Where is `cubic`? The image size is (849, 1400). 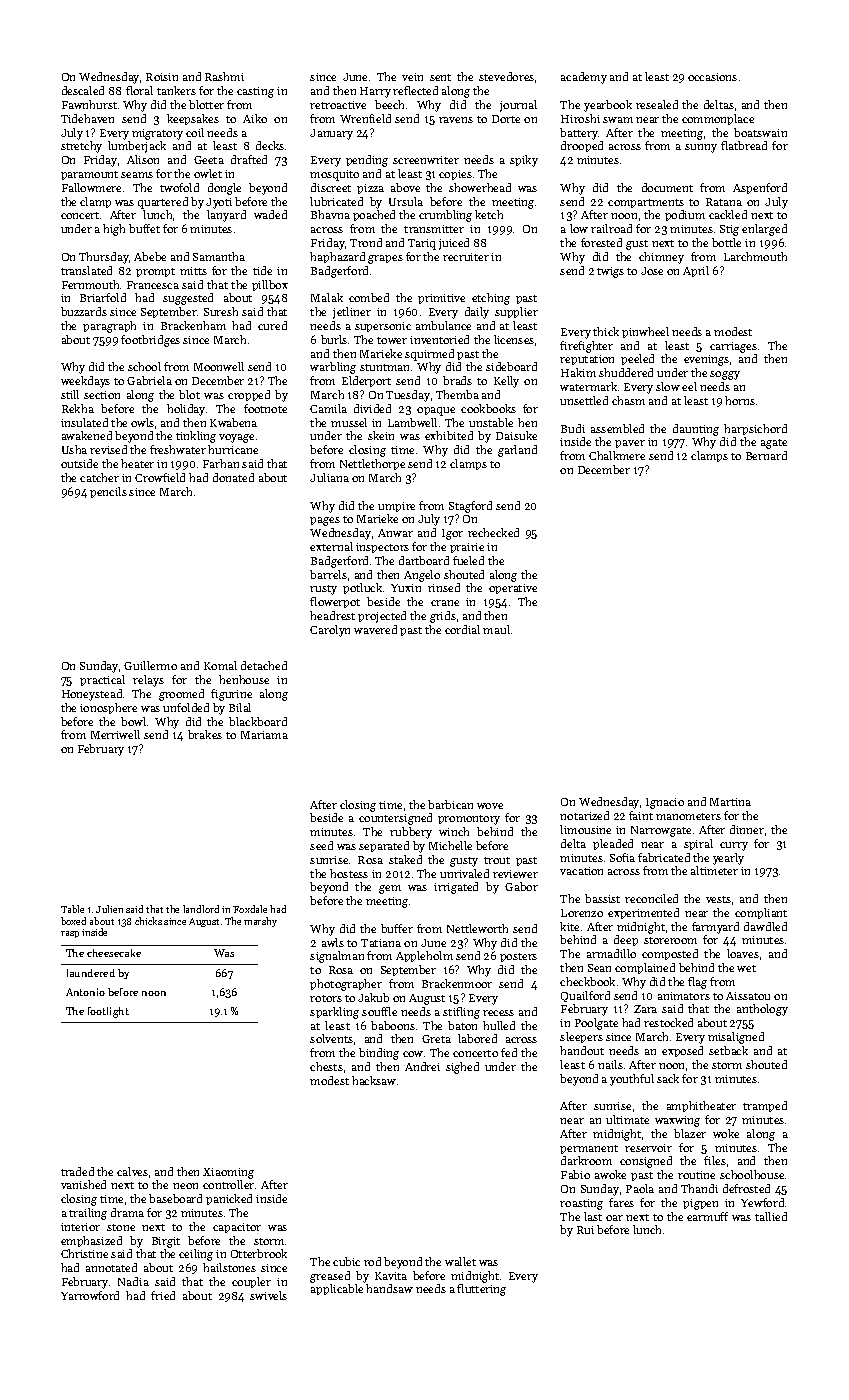 cubic is located at coordinates (346, 1261).
